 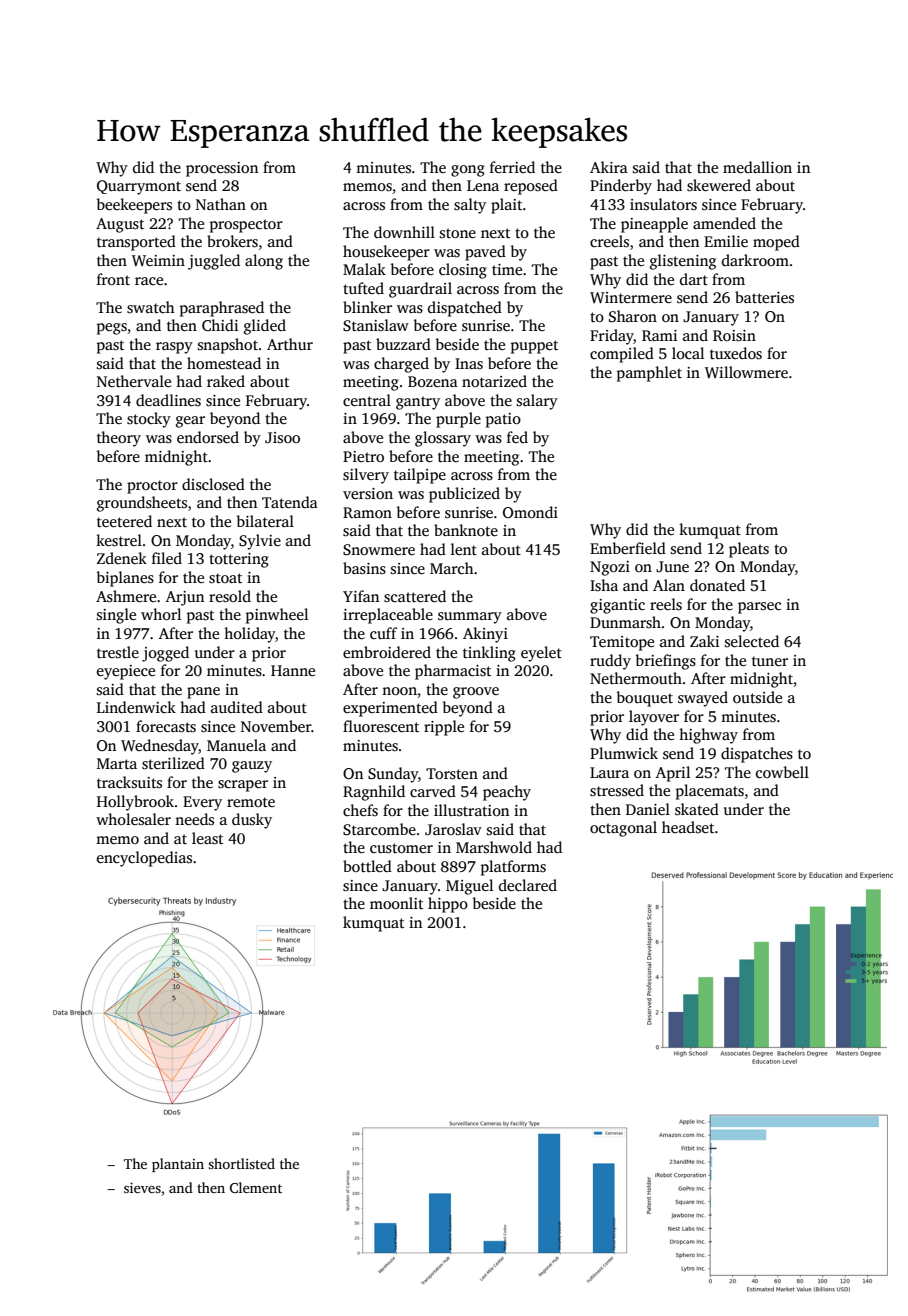 What do you see at coordinates (208, 437) in the page?
I see `endorsed` at bounding box center [208, 437].
